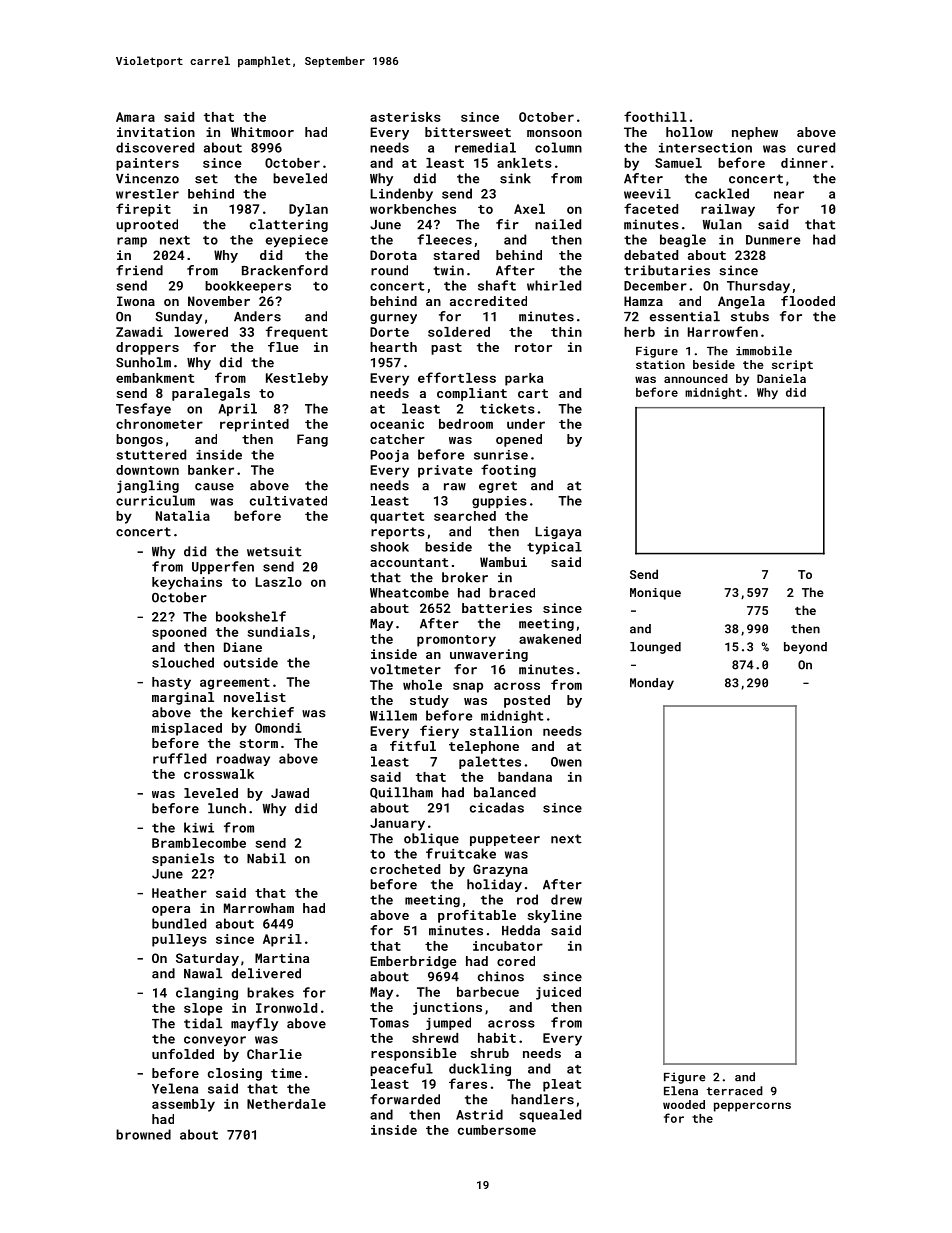 Image resolution: width=952 pixels, height=1233 pixels. What do you see at coordinates (689, 132) in the screenshot?
I see `hollow` at bounding box center [689, 132].
